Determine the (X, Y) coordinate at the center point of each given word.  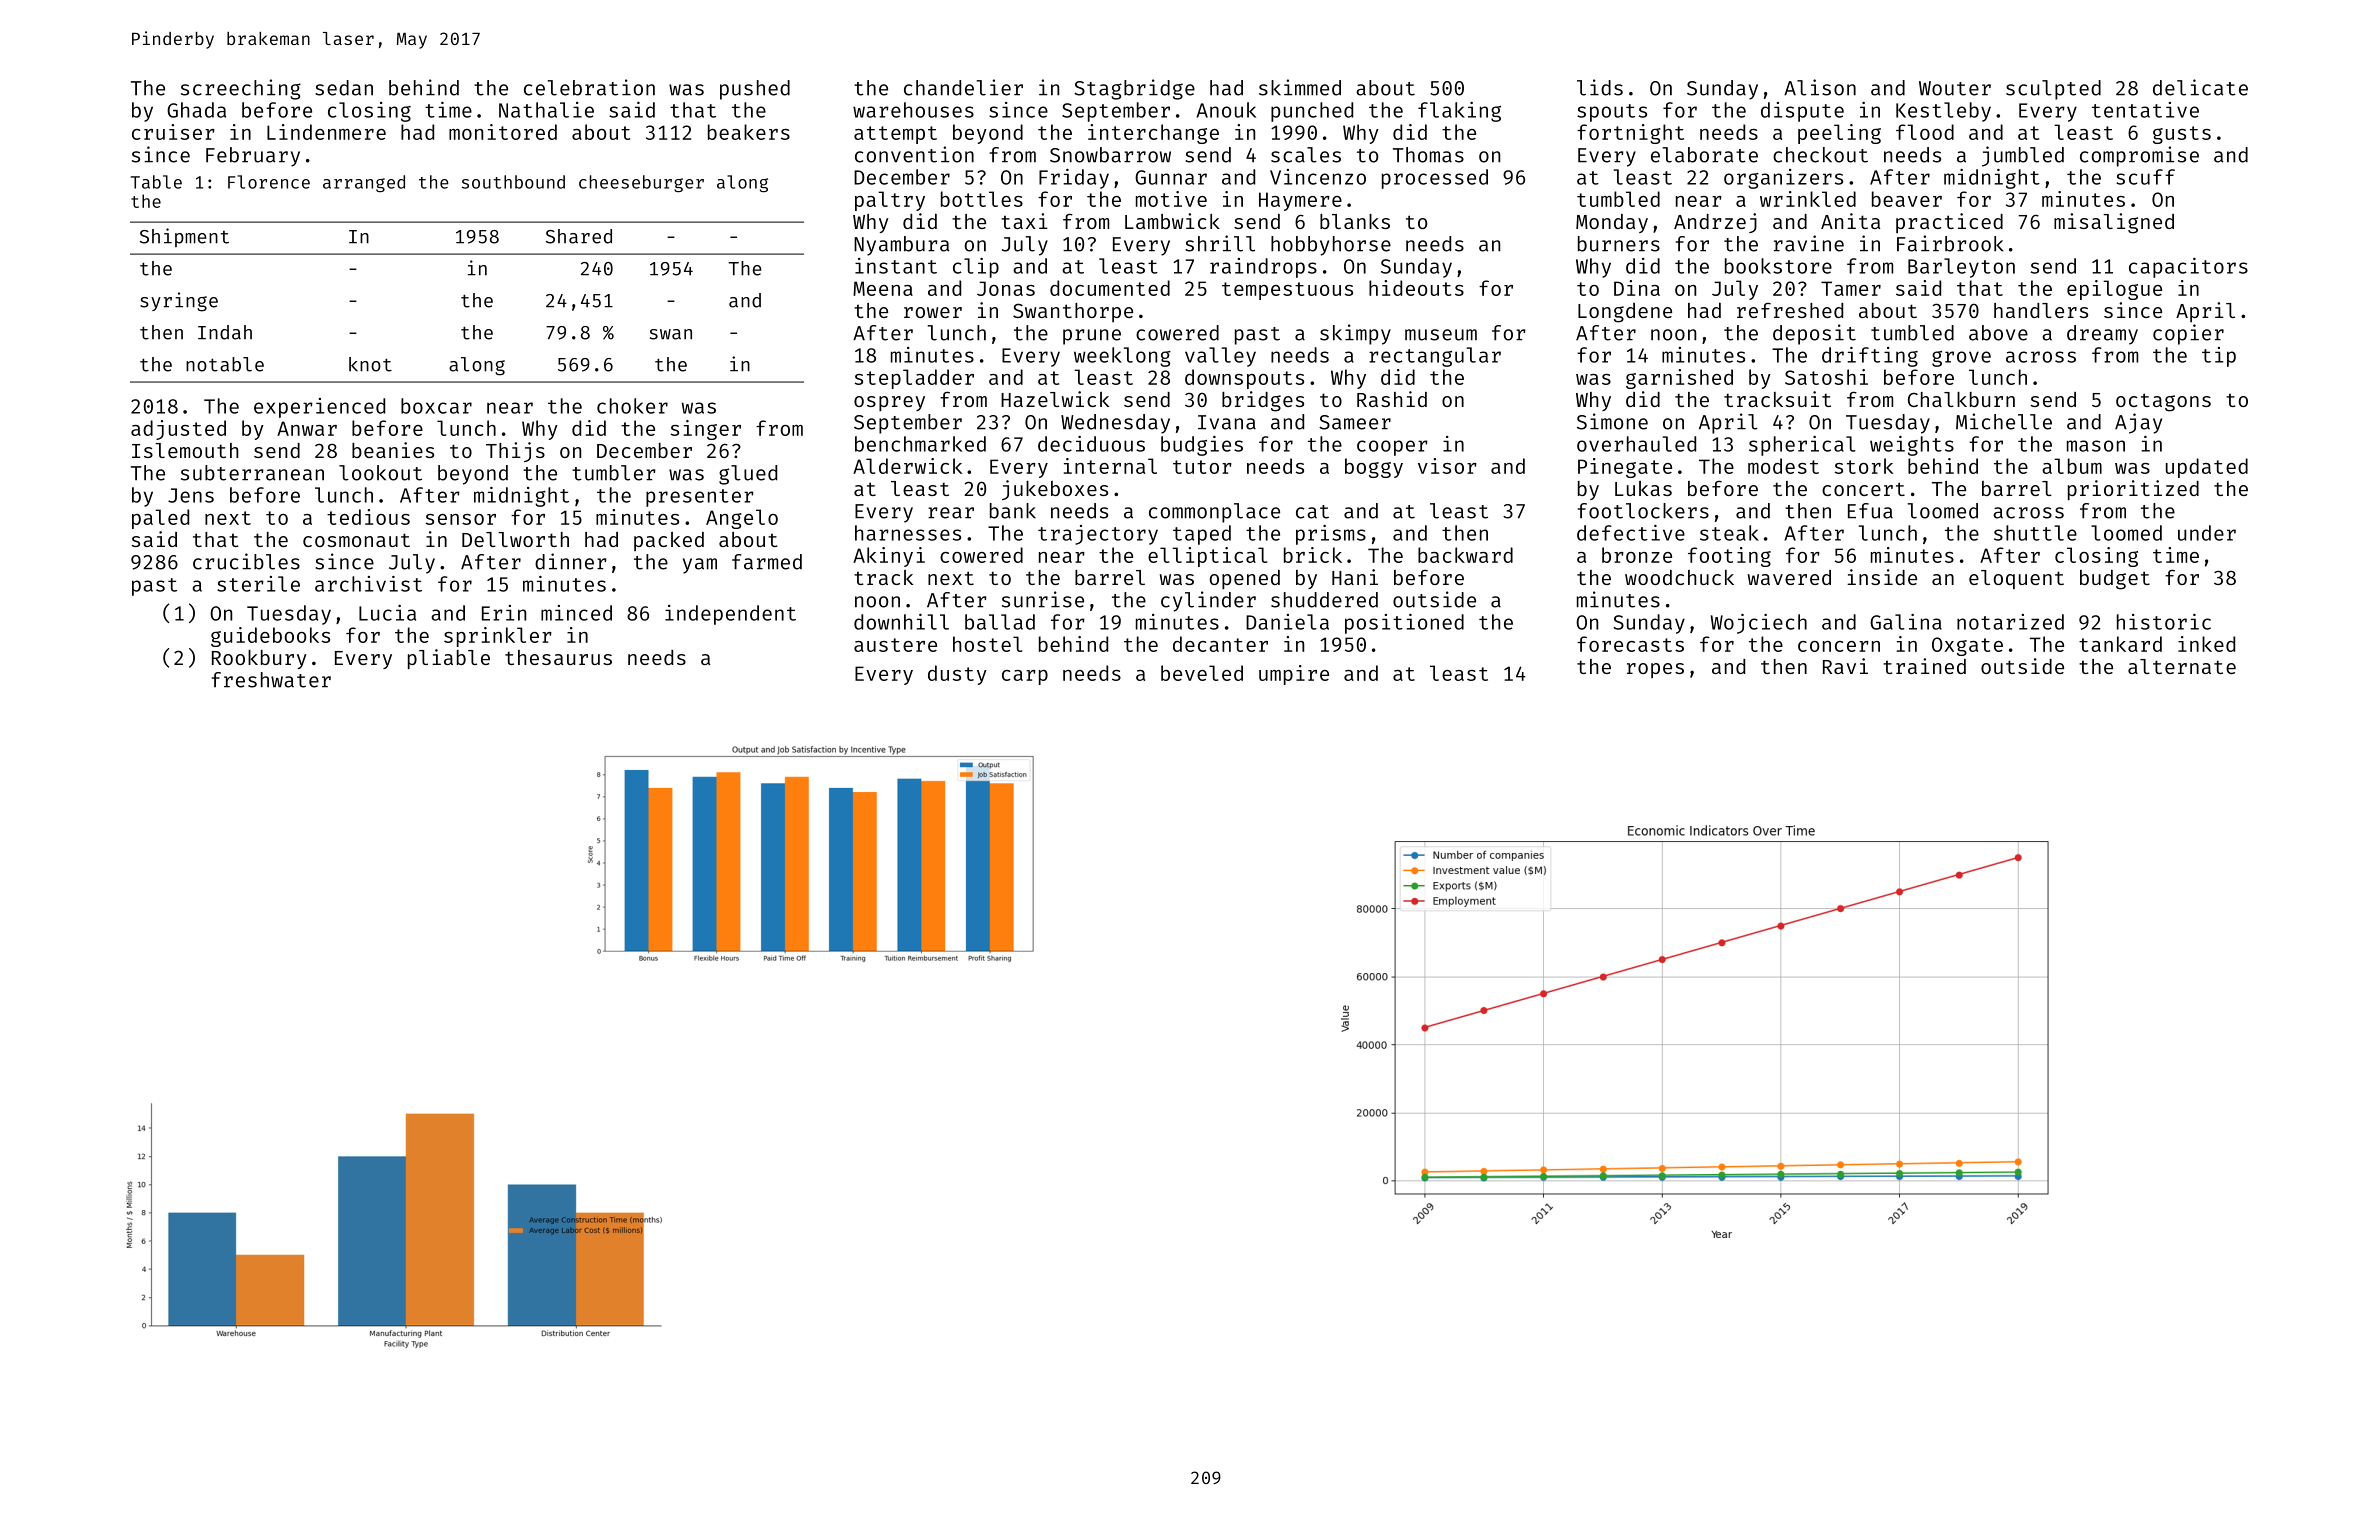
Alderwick (907, 466)
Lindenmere (326, 132)
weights (1912, 446)
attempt (895, 135)
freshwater (271, 680)
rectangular (1435, 357)
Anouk (1226, 110)
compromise (2139, 156)
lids (1600, 87)
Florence (269, 182)
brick (1313, 555)
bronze (1637, 555)
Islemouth (185, 450)
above (1998, 333)
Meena (883, 288)
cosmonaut (356, 540)
